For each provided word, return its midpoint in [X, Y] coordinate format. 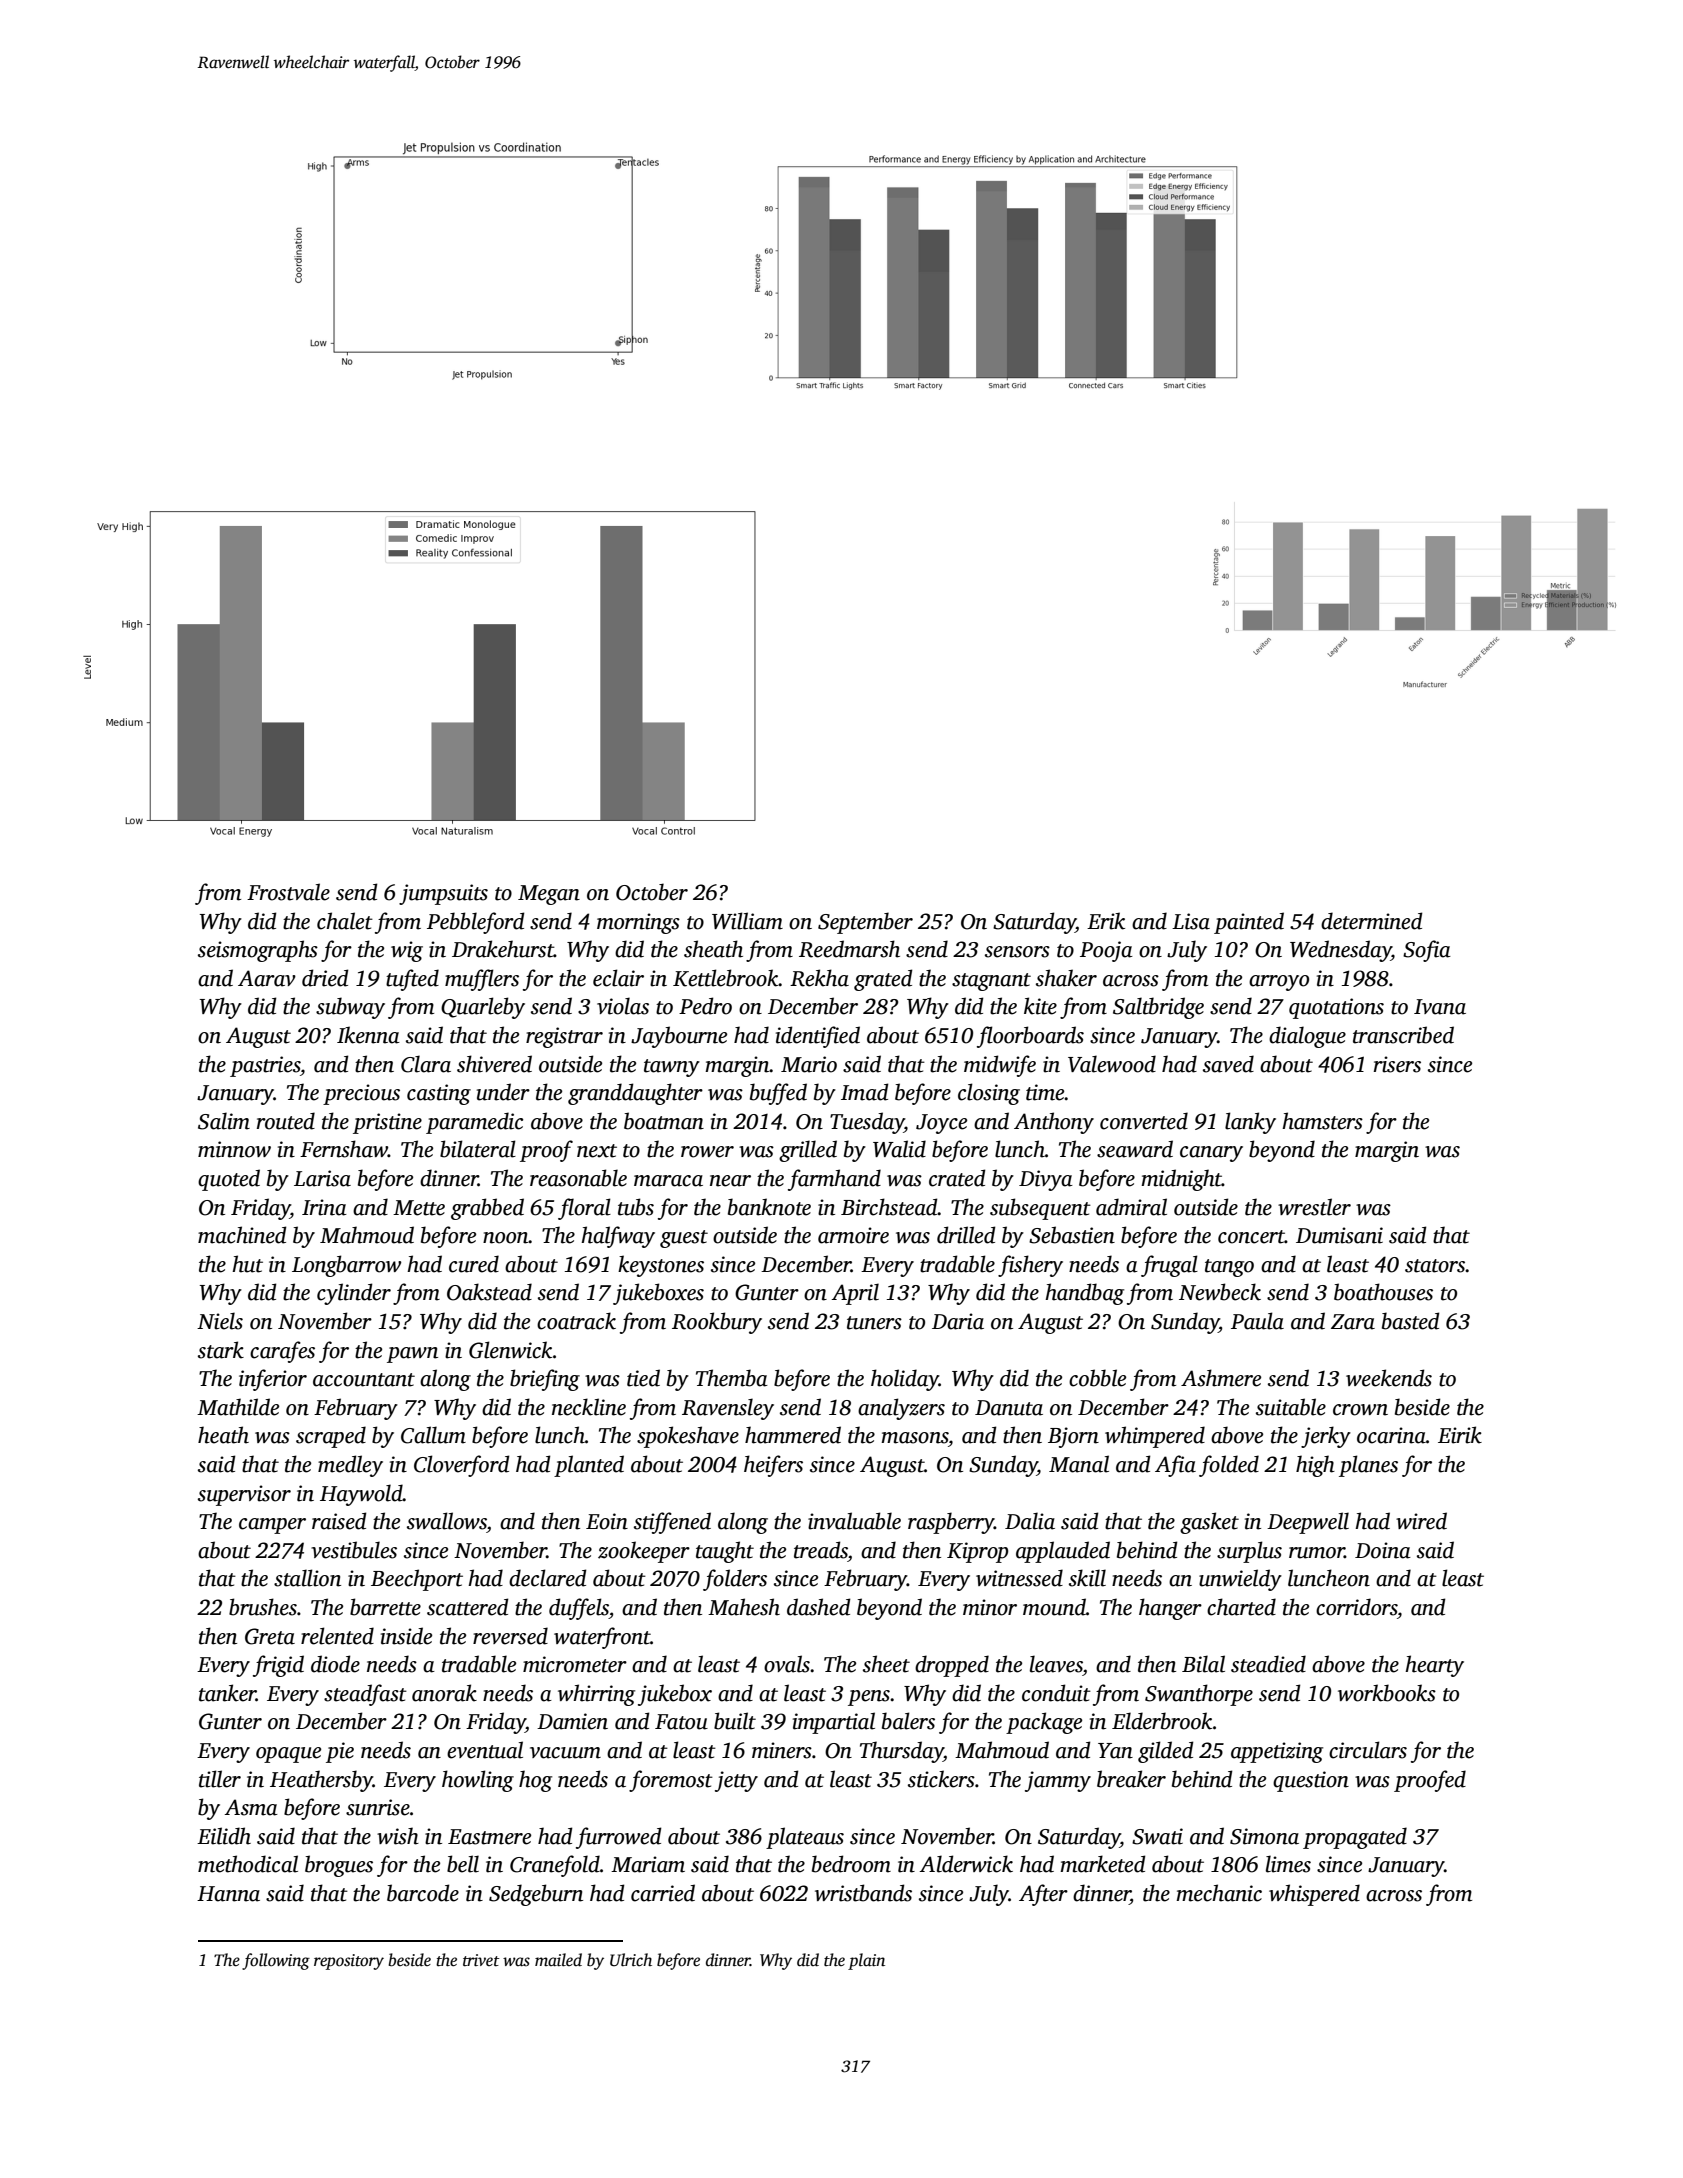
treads [821, 1550]
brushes [263, 1607]
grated [883, 980]
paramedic [474, 1123]
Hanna [228, 1894]
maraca [668, 1181]
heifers [773, 1466]
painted [1249, 923]
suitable [1291, 1407]
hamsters [1322, 1121]
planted [589, 1466]
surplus [1249, 1552]
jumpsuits [443, 894]
